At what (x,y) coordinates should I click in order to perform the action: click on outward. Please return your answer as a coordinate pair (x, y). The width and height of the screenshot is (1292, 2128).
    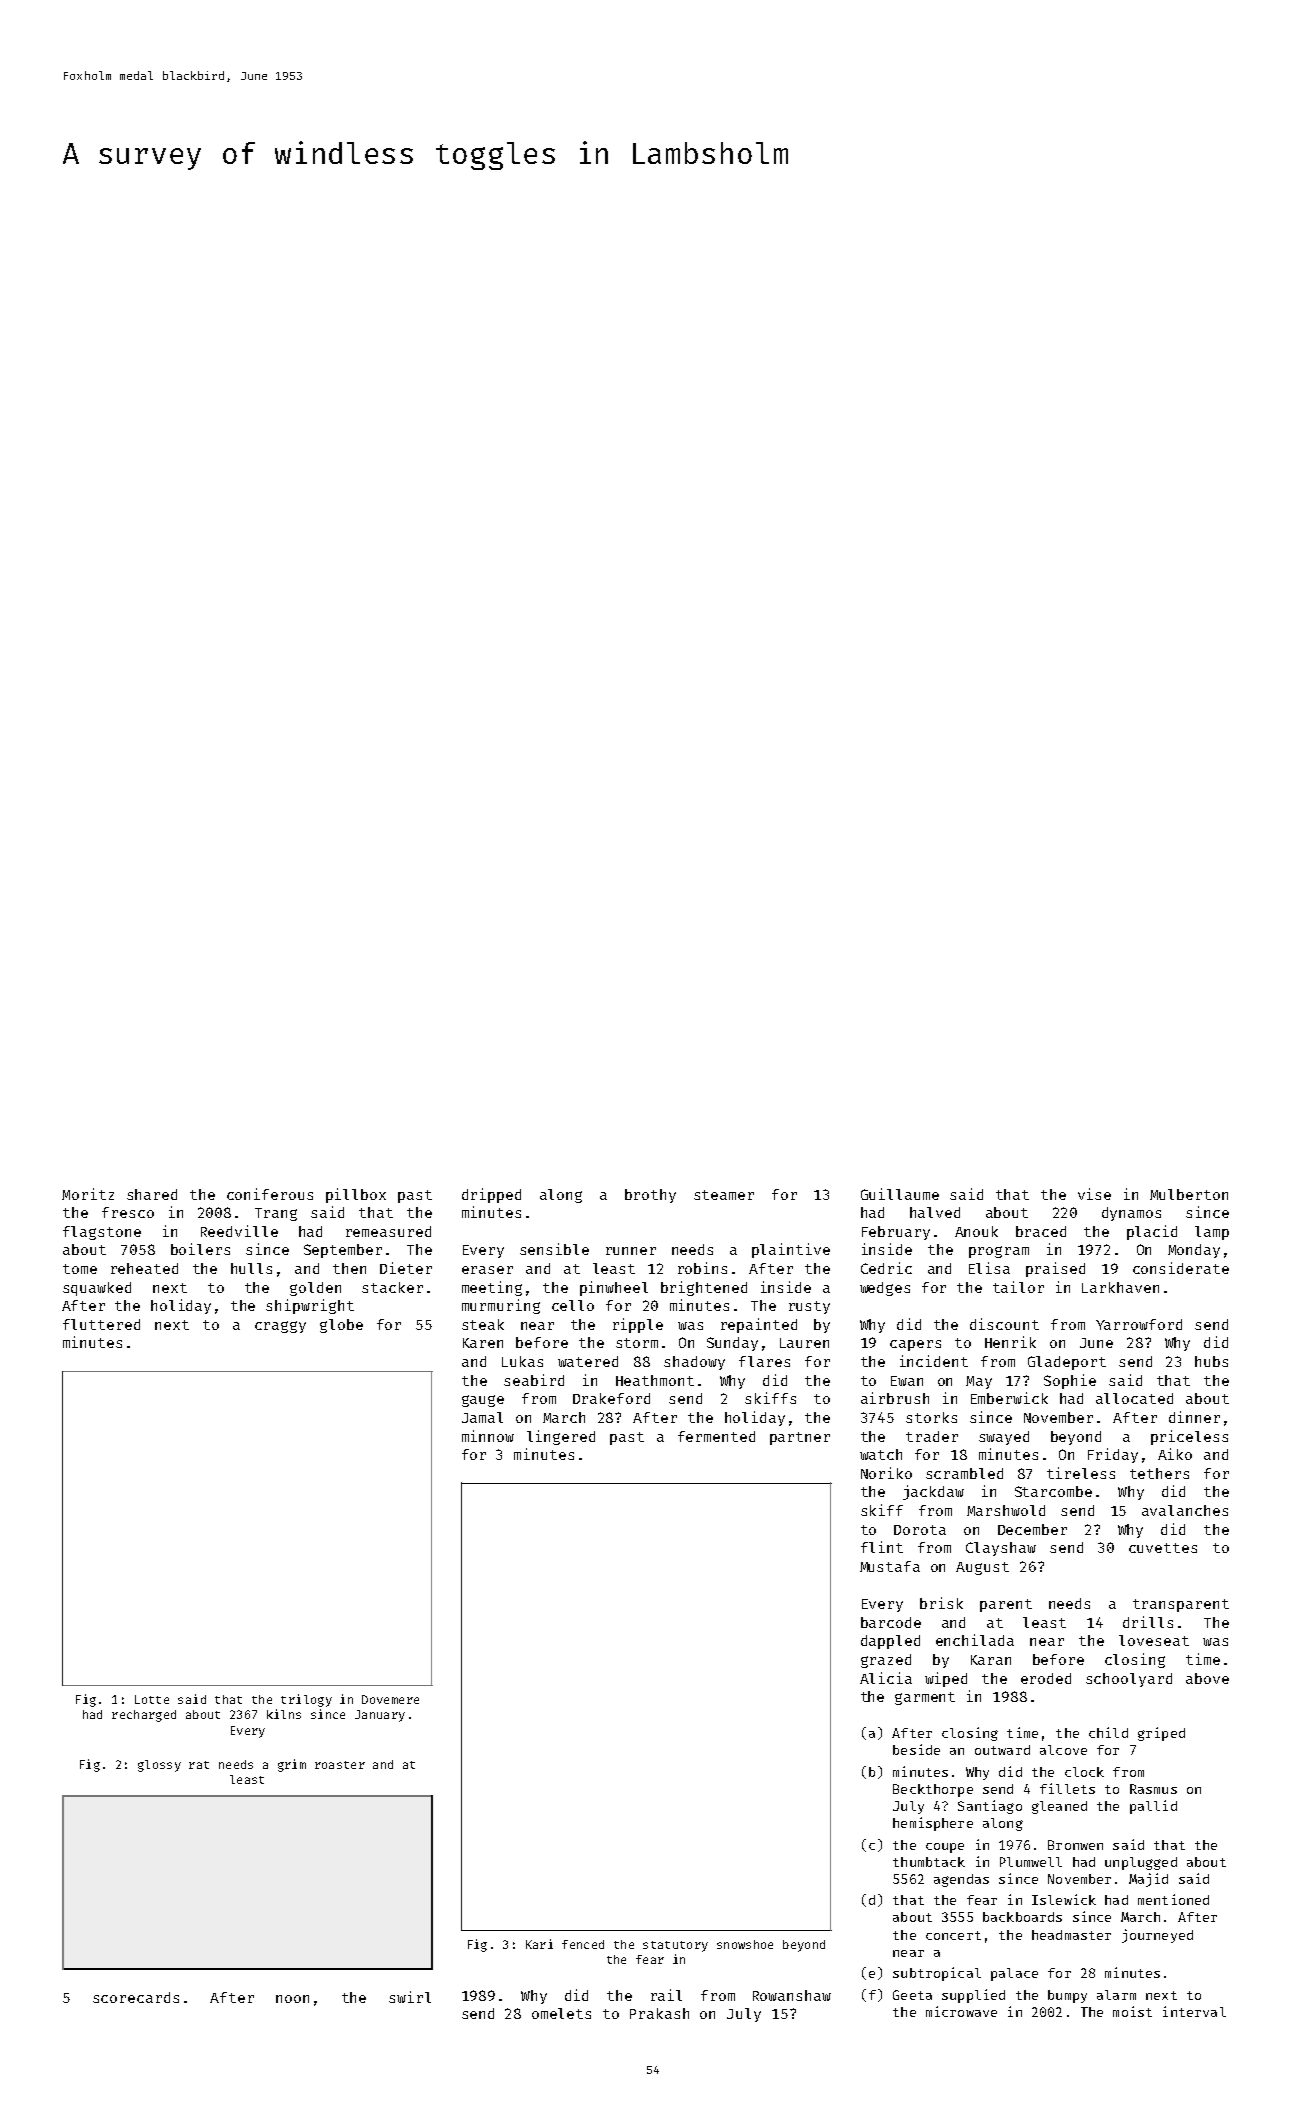
    Looking at the image, I should click on (1002, 1750).
